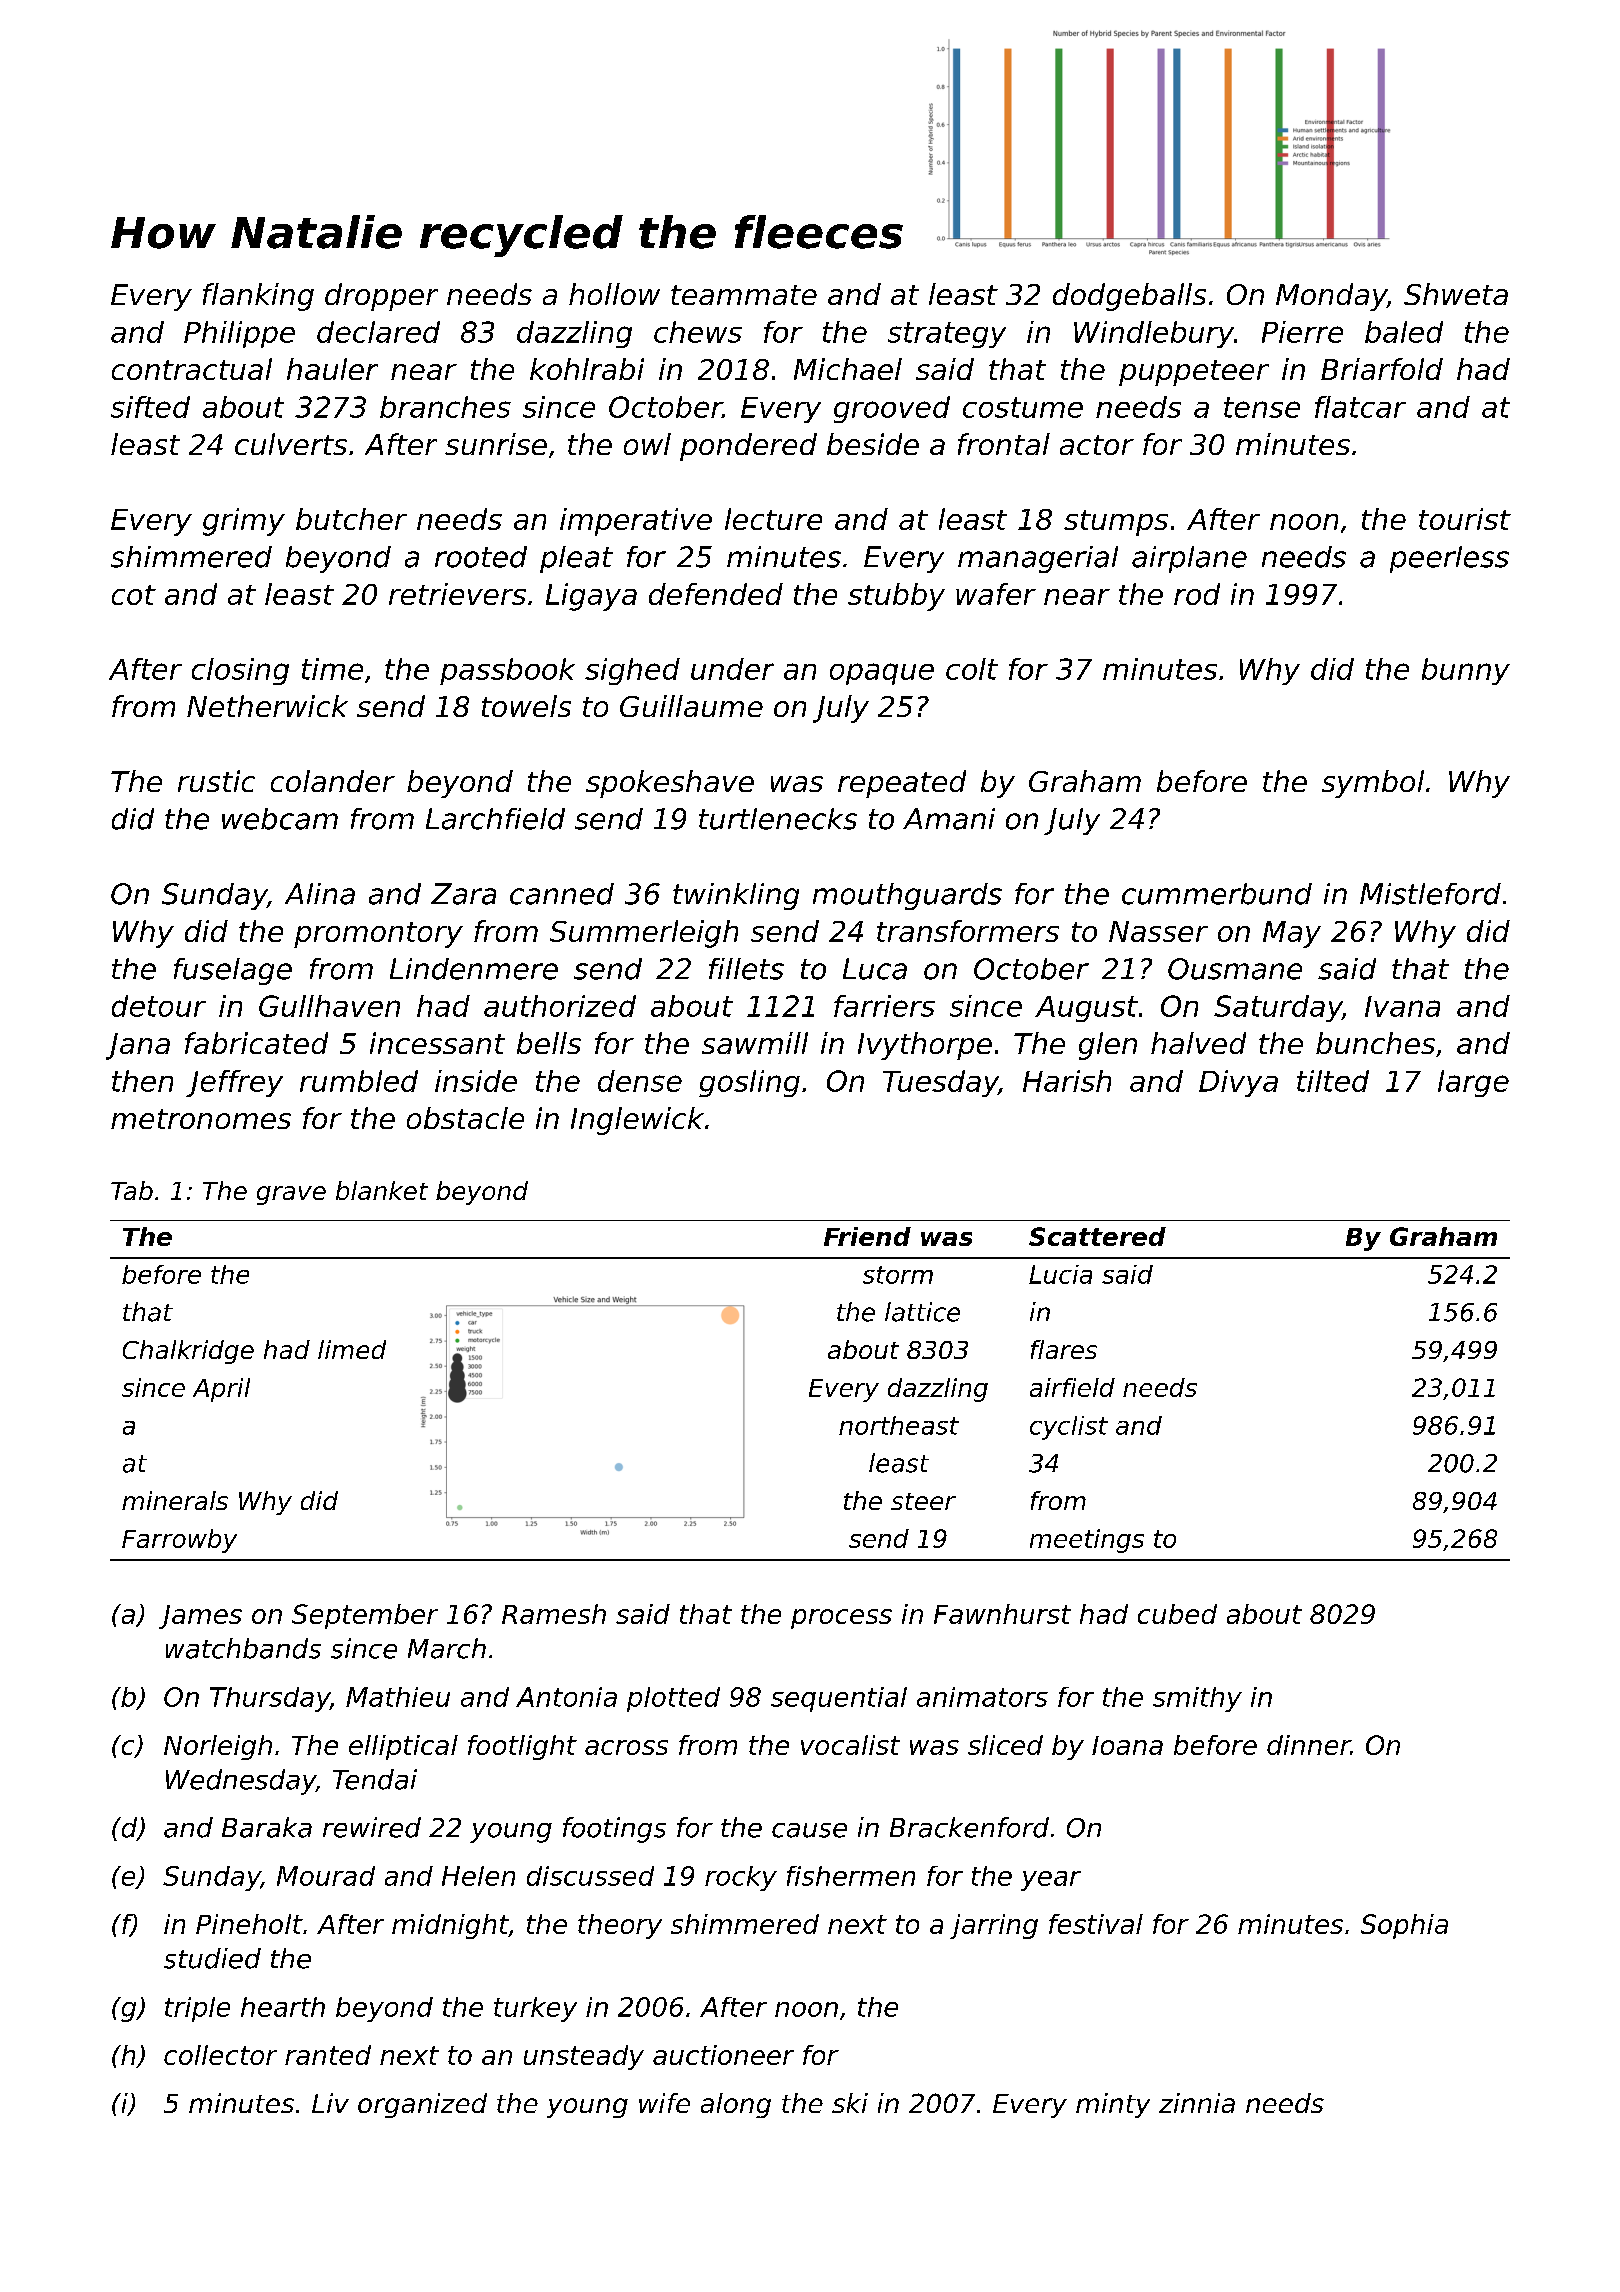  What do you see at coordinates (233, 971) in the screenshot?
I see `fuselage` at bounding box center [233, 971].
